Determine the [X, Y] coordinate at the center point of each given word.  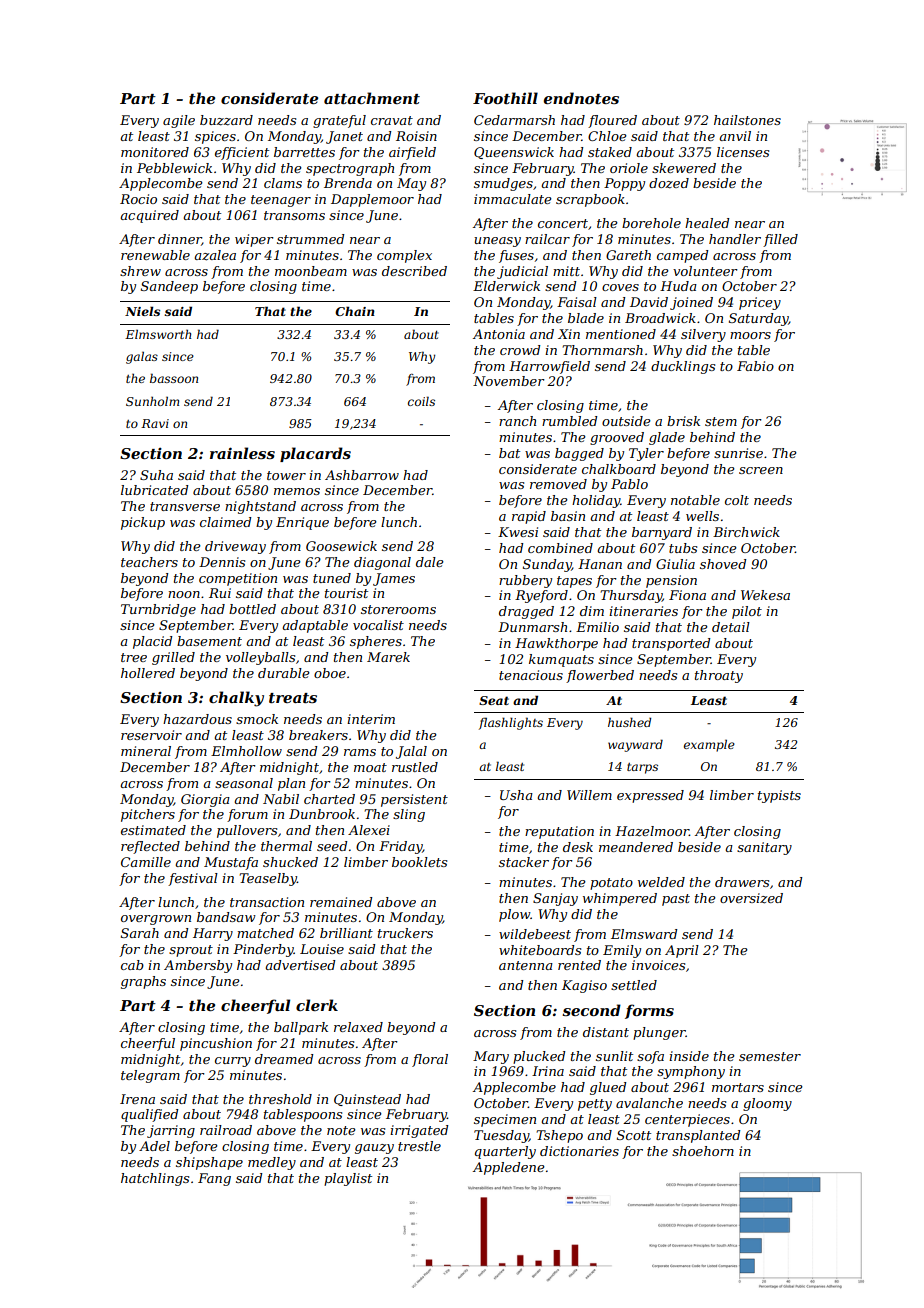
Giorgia [205, 800]
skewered [684, 168]
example [709, 746]
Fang [214, 1179]
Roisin [416, 136]
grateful [339, 121]
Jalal [411, 752]
